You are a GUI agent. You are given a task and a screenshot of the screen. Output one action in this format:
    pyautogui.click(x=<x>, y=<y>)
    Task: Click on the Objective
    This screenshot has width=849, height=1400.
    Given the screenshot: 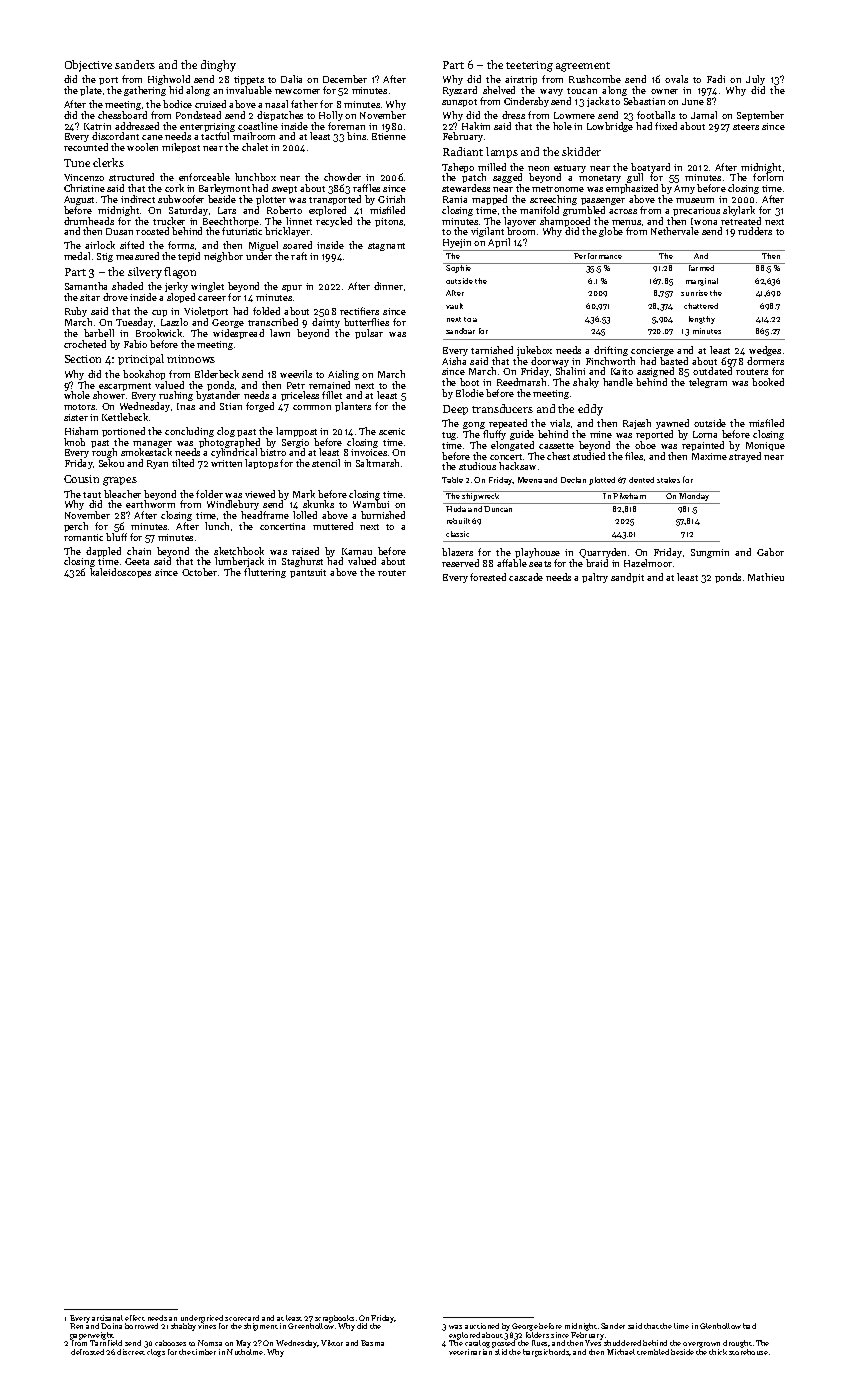 What is the action you would take?
    pyautogui.click(x=88, y=66)
